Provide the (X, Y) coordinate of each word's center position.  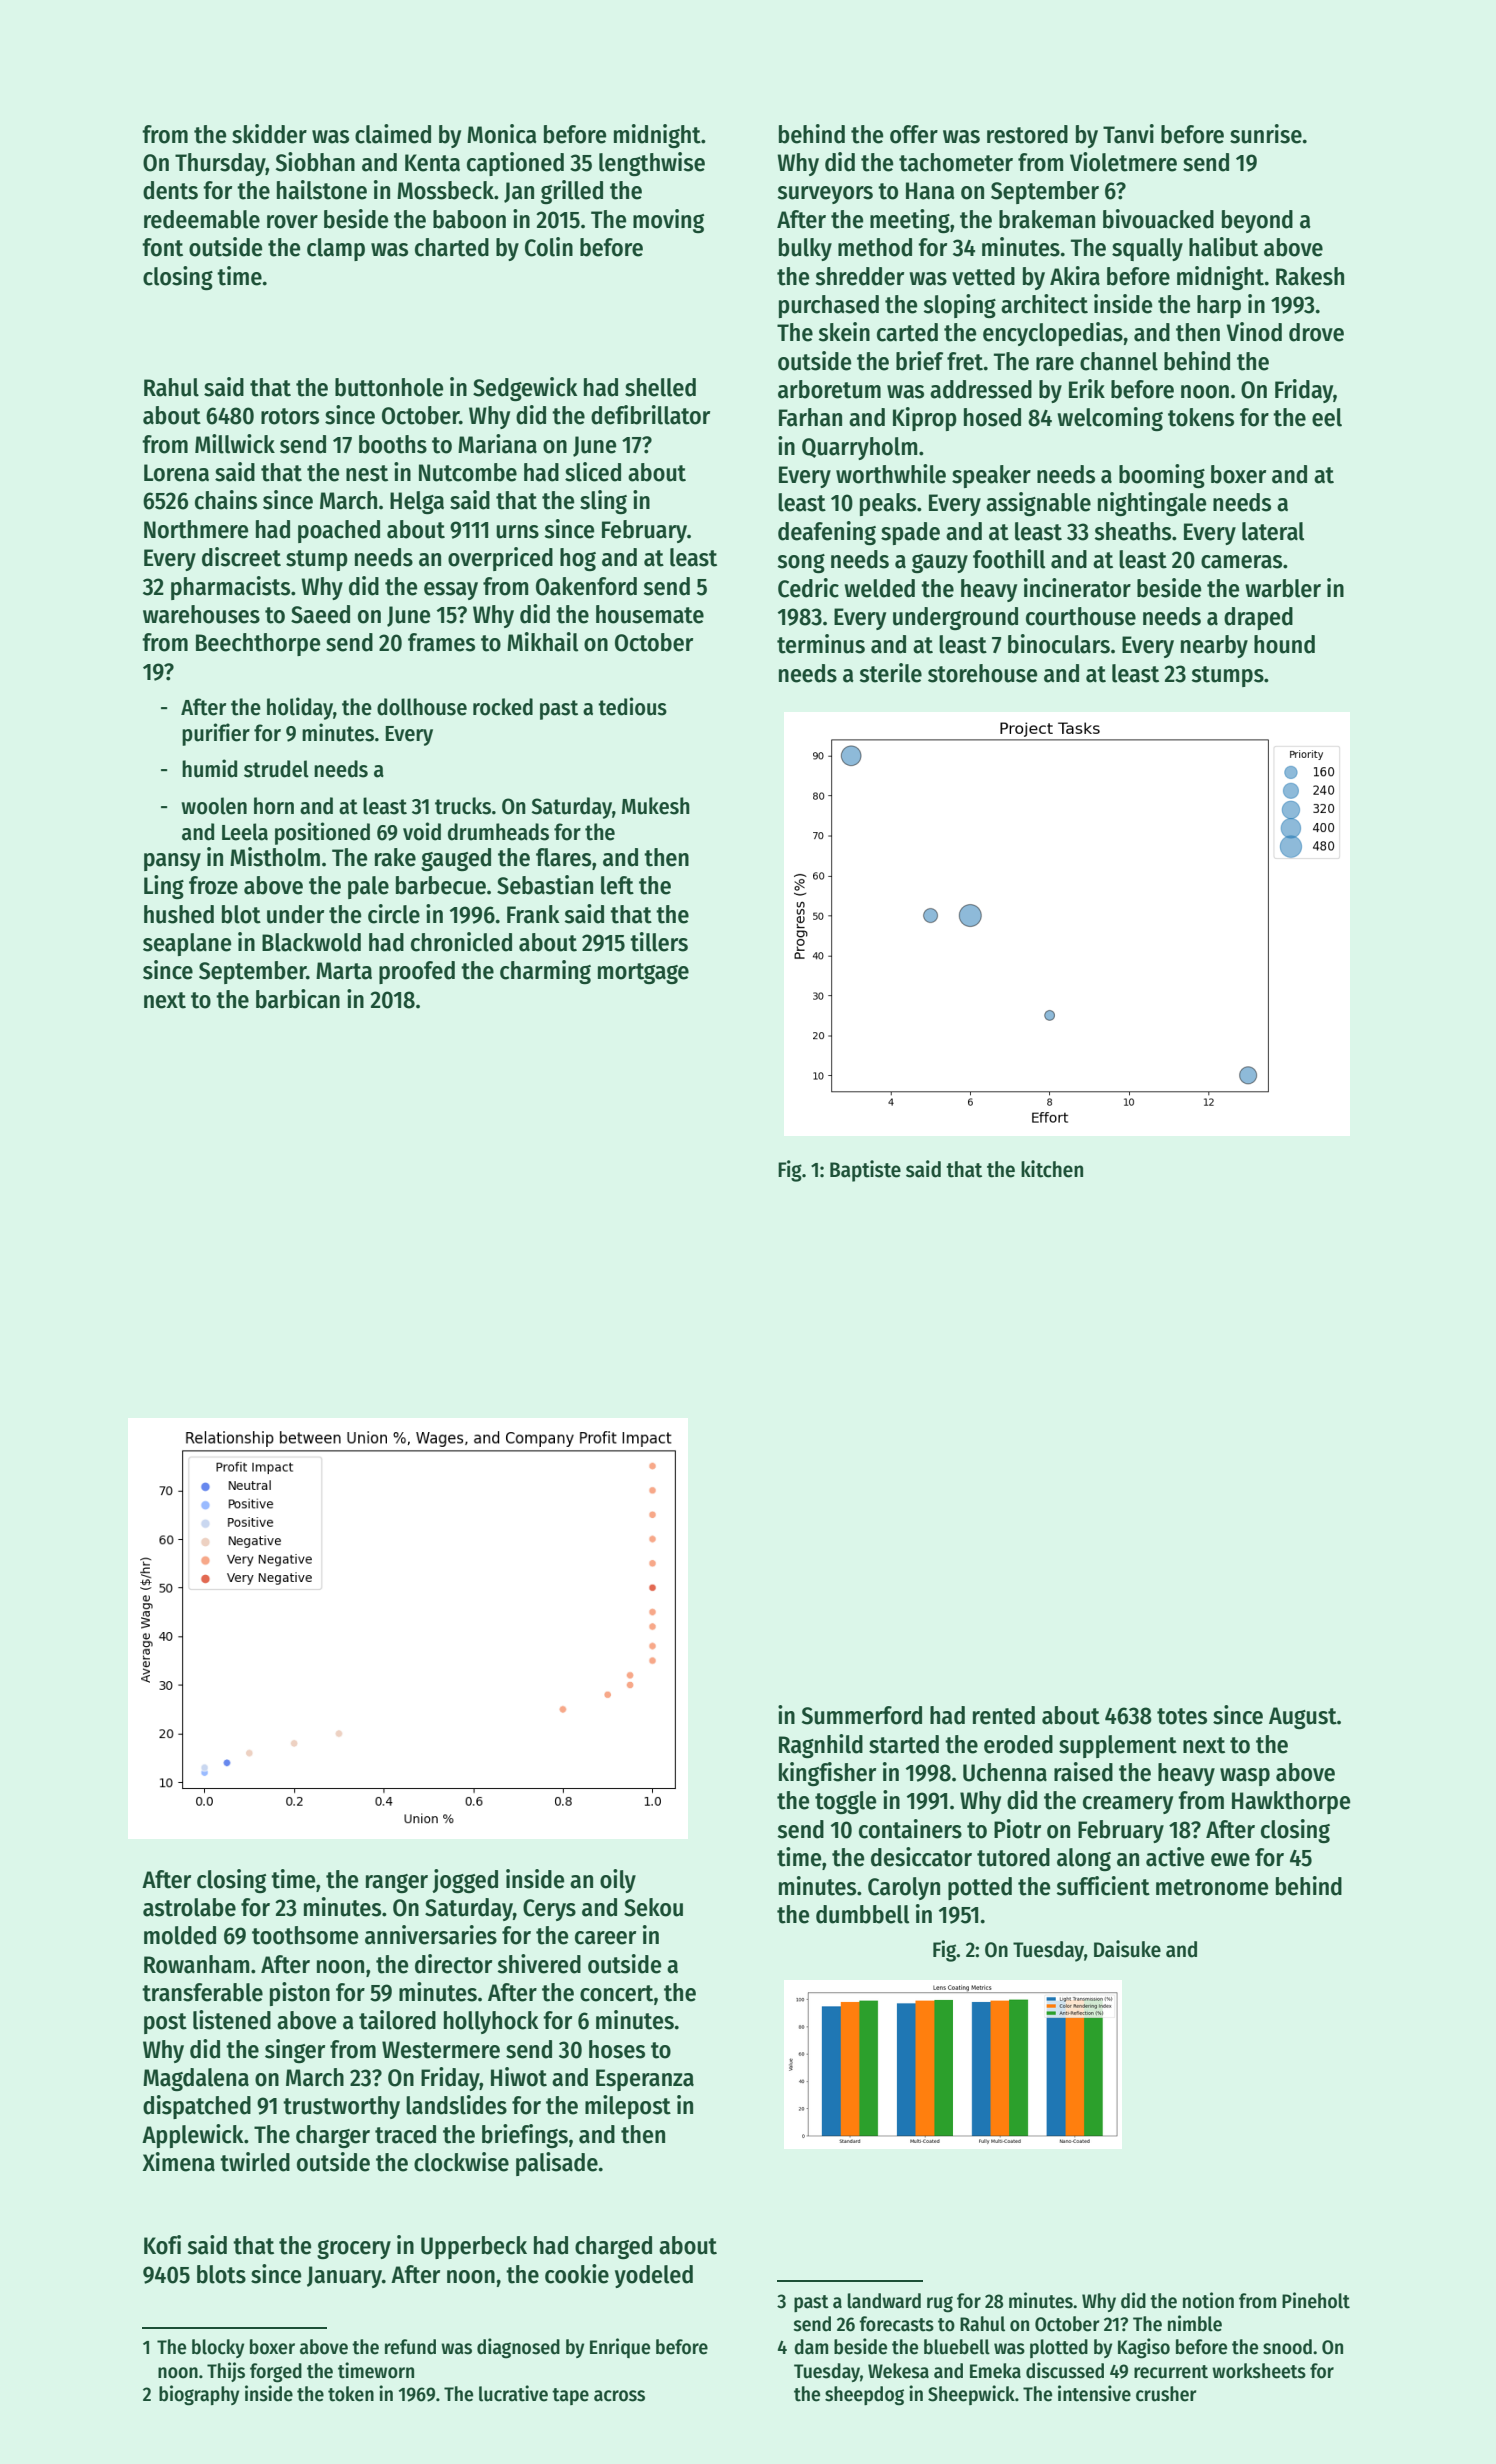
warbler (1283, 588)
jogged (465, 1881)
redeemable (202, 219)
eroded (1018, 1744)
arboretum (829, 389)
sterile (890, 673)
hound (1284, 644)
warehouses (201, 614)
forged (276, 2373)
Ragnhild (821, 1746)
